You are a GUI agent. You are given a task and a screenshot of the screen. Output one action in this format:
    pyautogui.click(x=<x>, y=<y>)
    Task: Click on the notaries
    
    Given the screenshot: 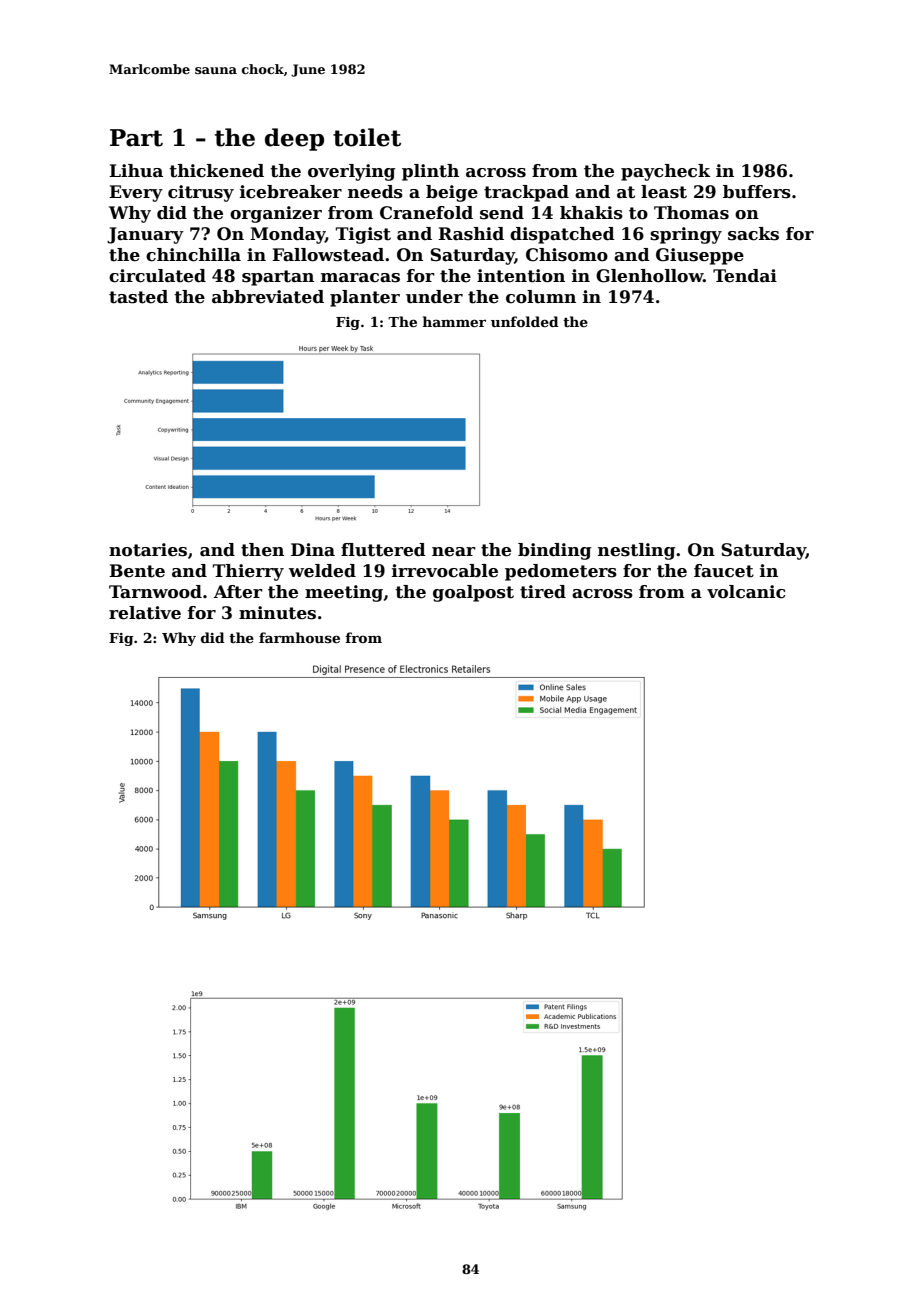 What is the action you would take?
    pyautogui.click(x=148, y=550)
